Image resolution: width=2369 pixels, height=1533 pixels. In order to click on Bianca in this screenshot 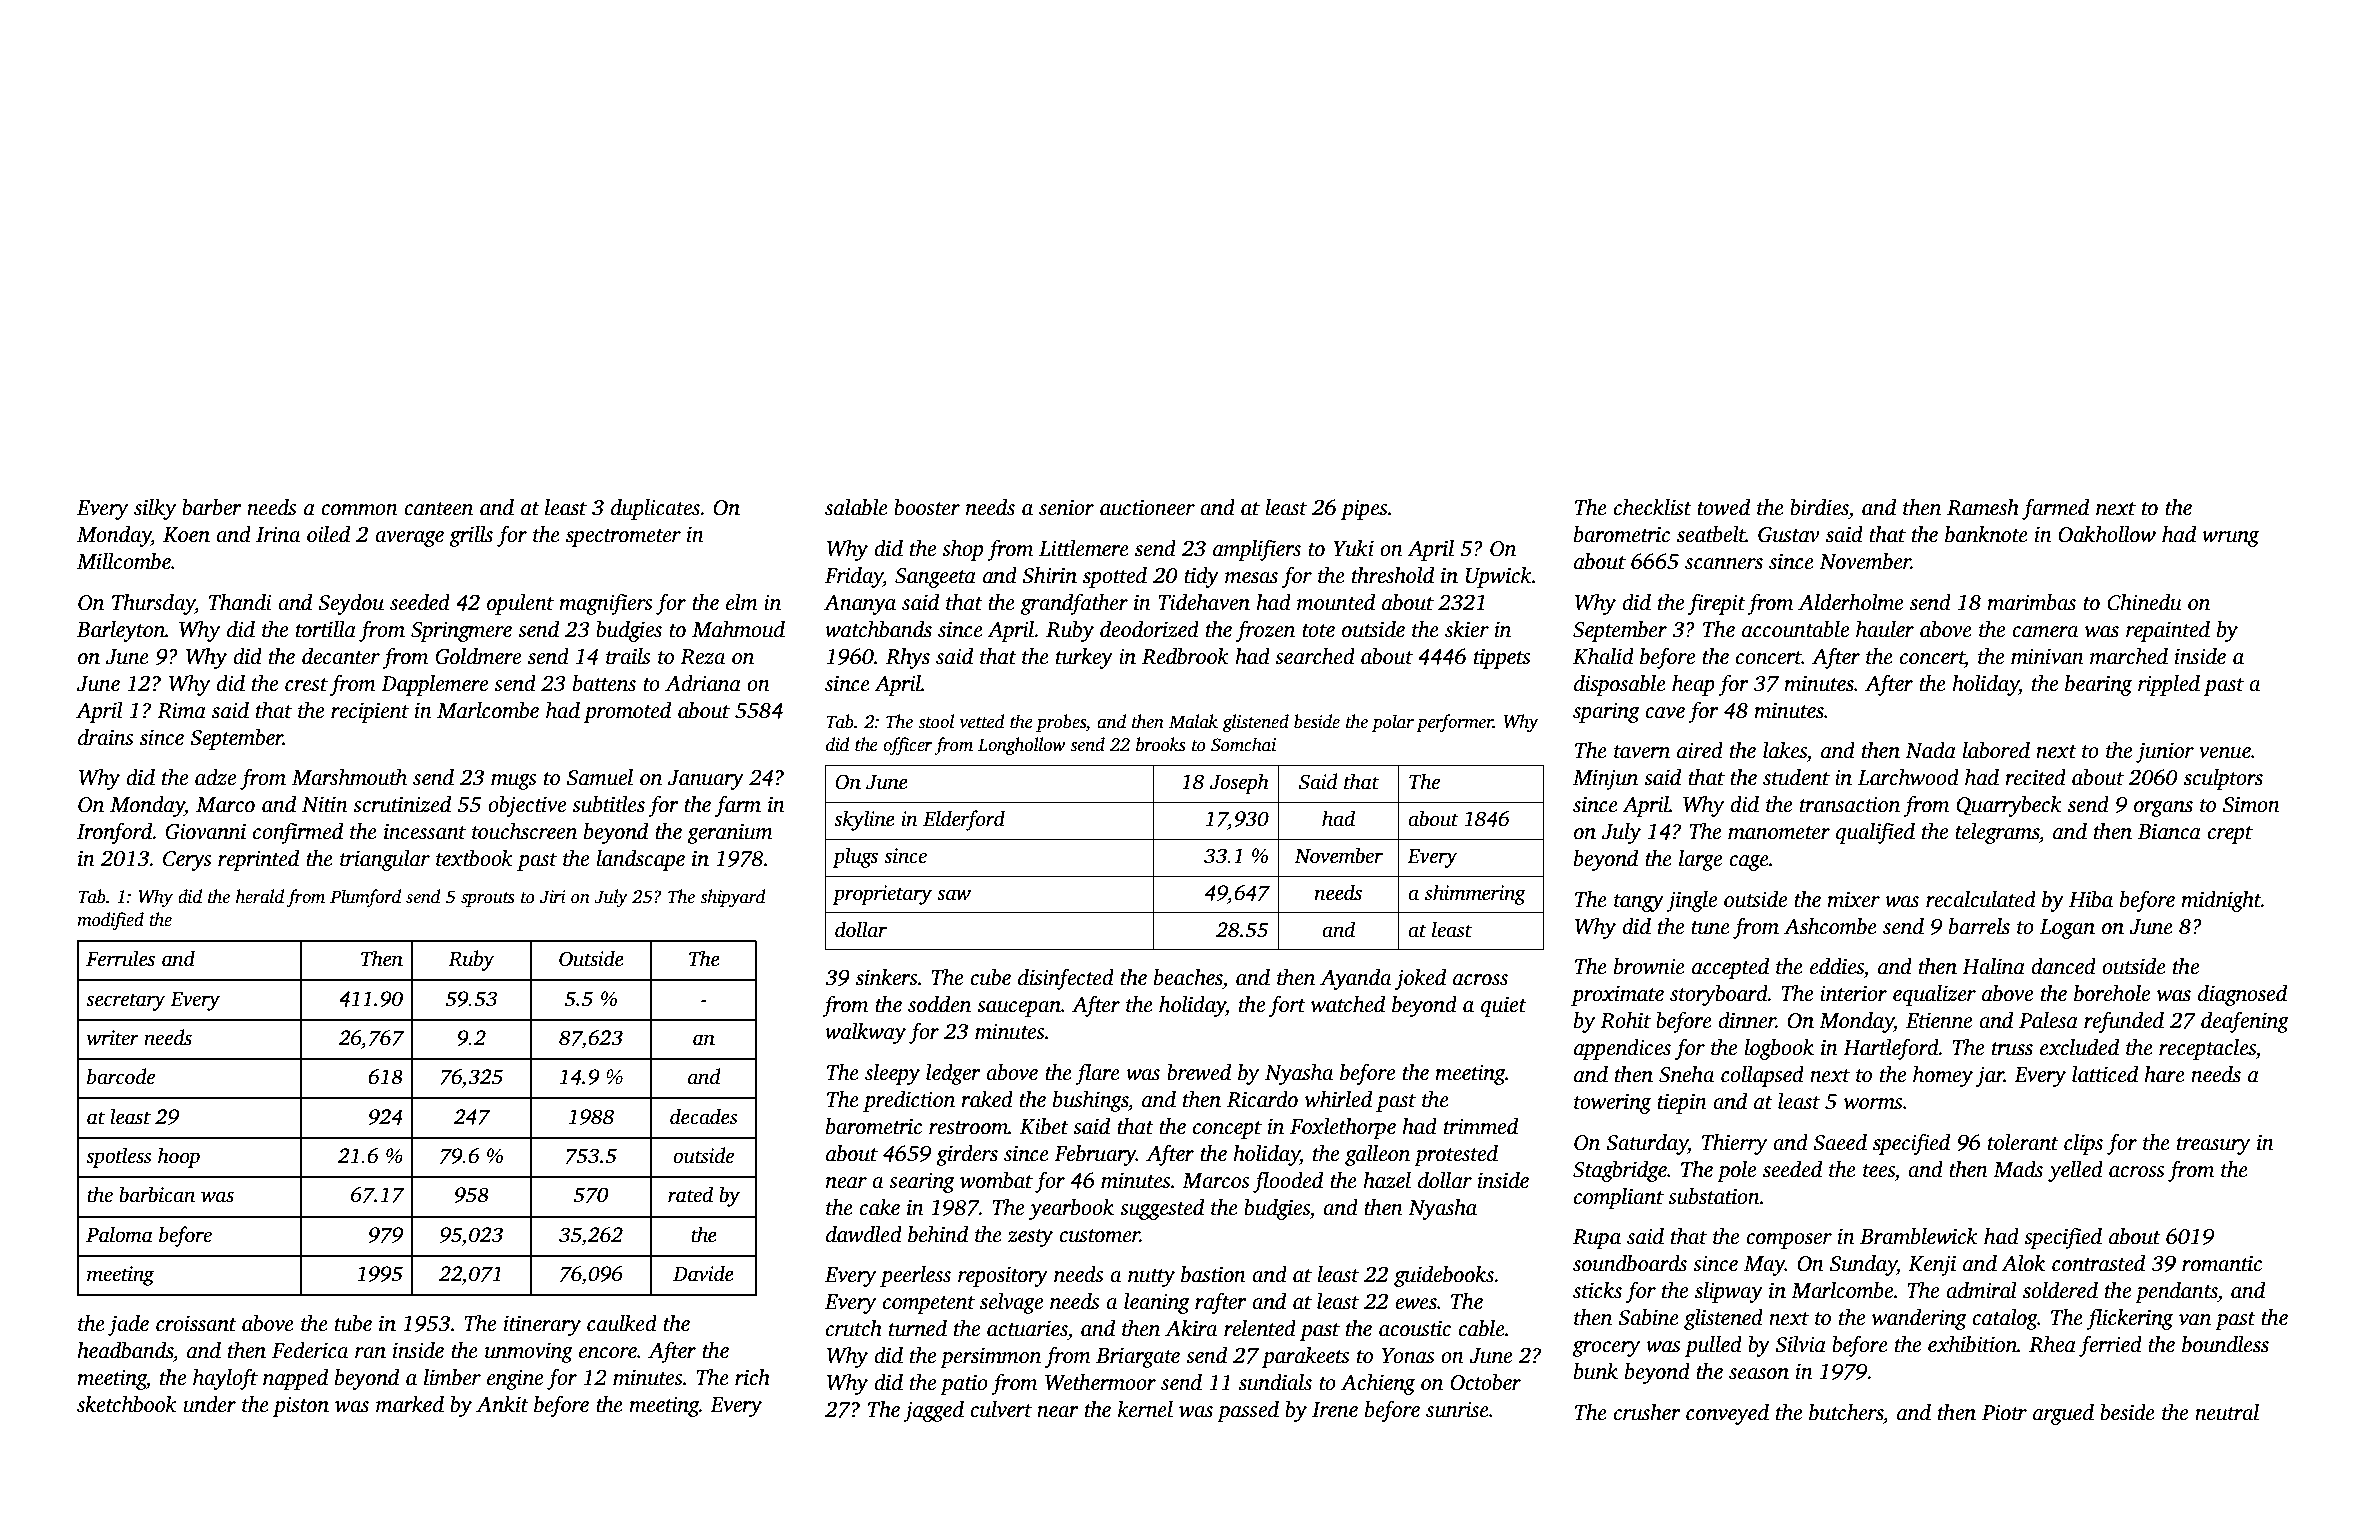, I will do `click(2169, 831)`.
